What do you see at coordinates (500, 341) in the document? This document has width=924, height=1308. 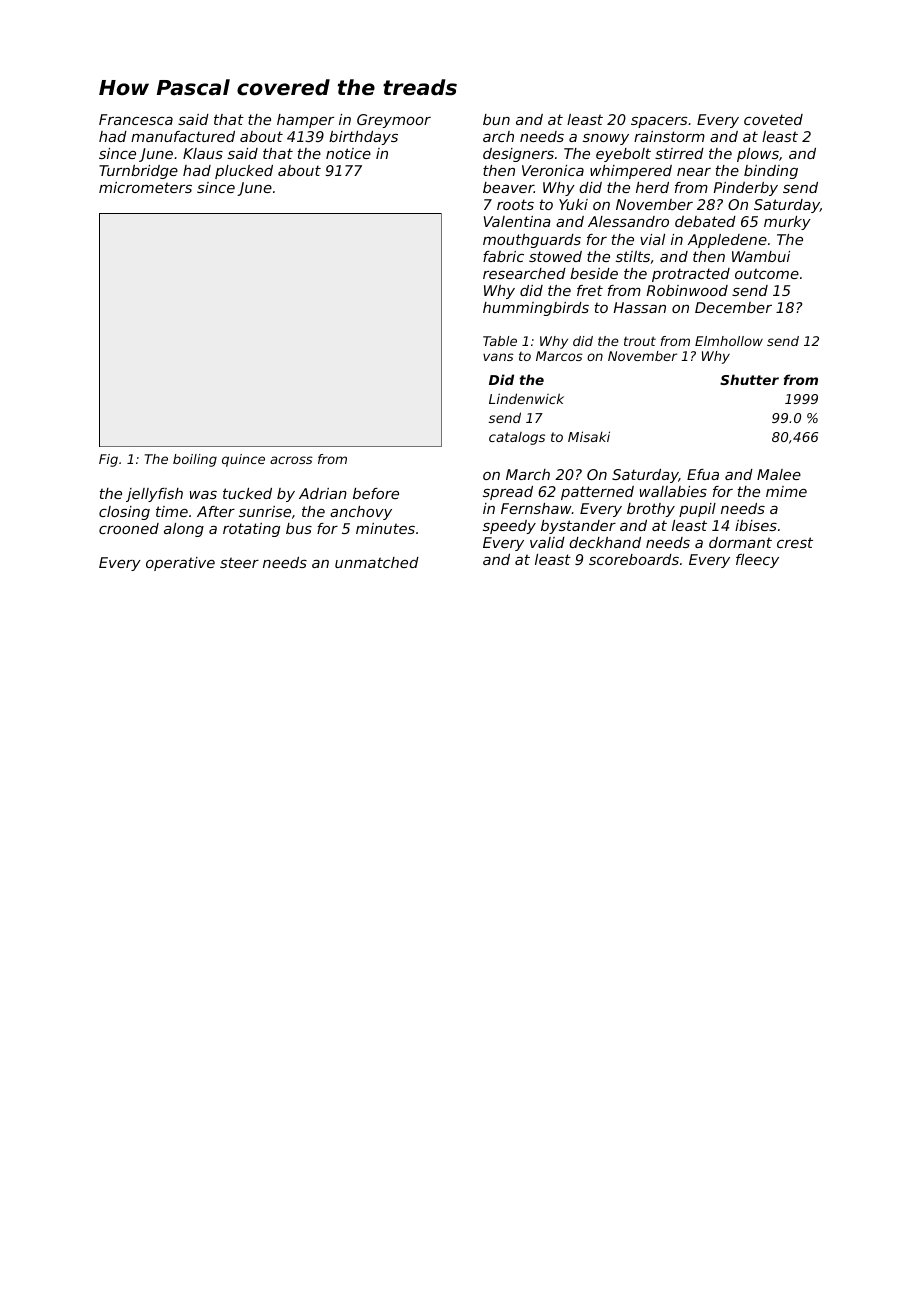 I see `Table` at bounding box center [500, 341].
